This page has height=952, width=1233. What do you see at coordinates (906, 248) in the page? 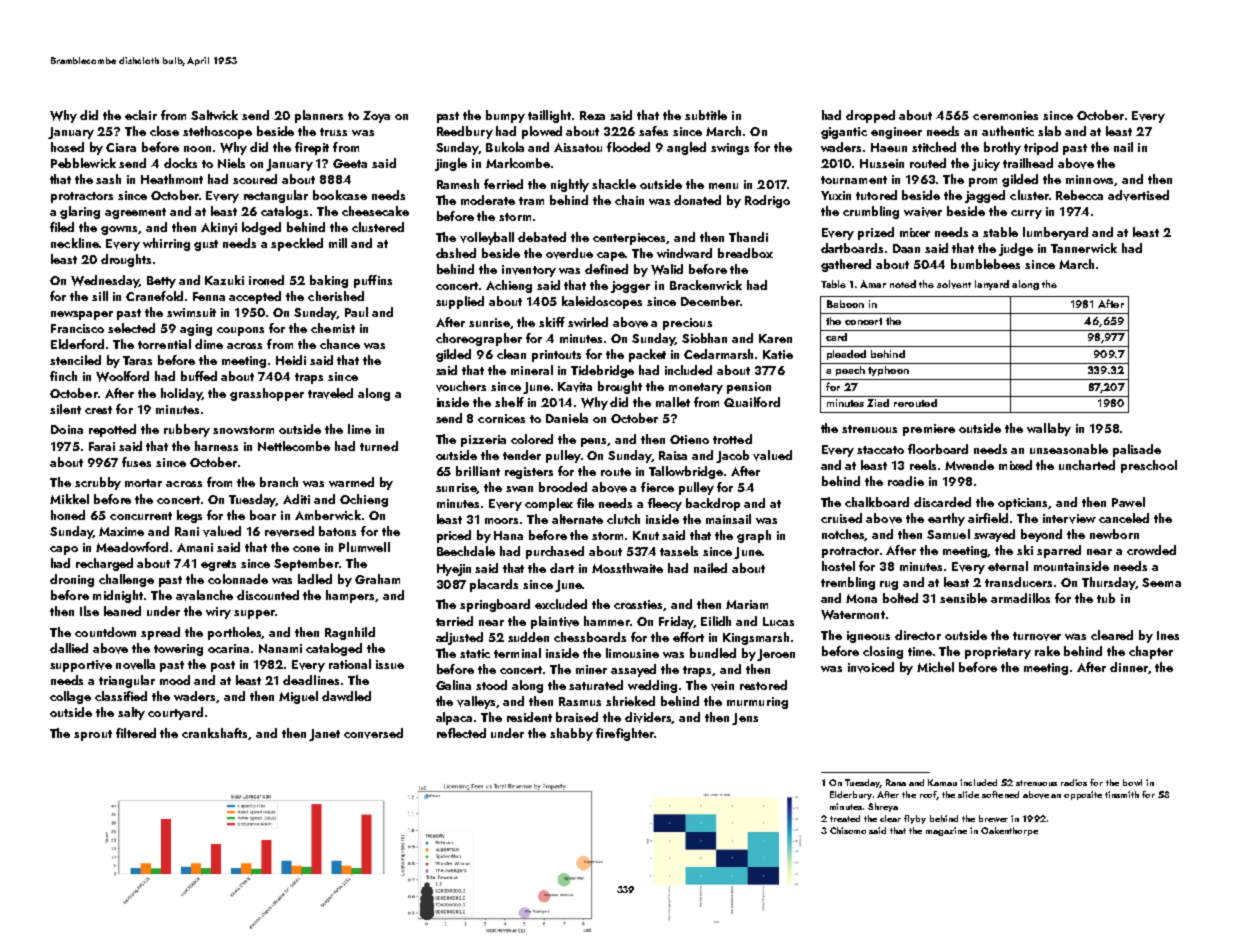
I see `Daan` at bounding box center [906, 248].
